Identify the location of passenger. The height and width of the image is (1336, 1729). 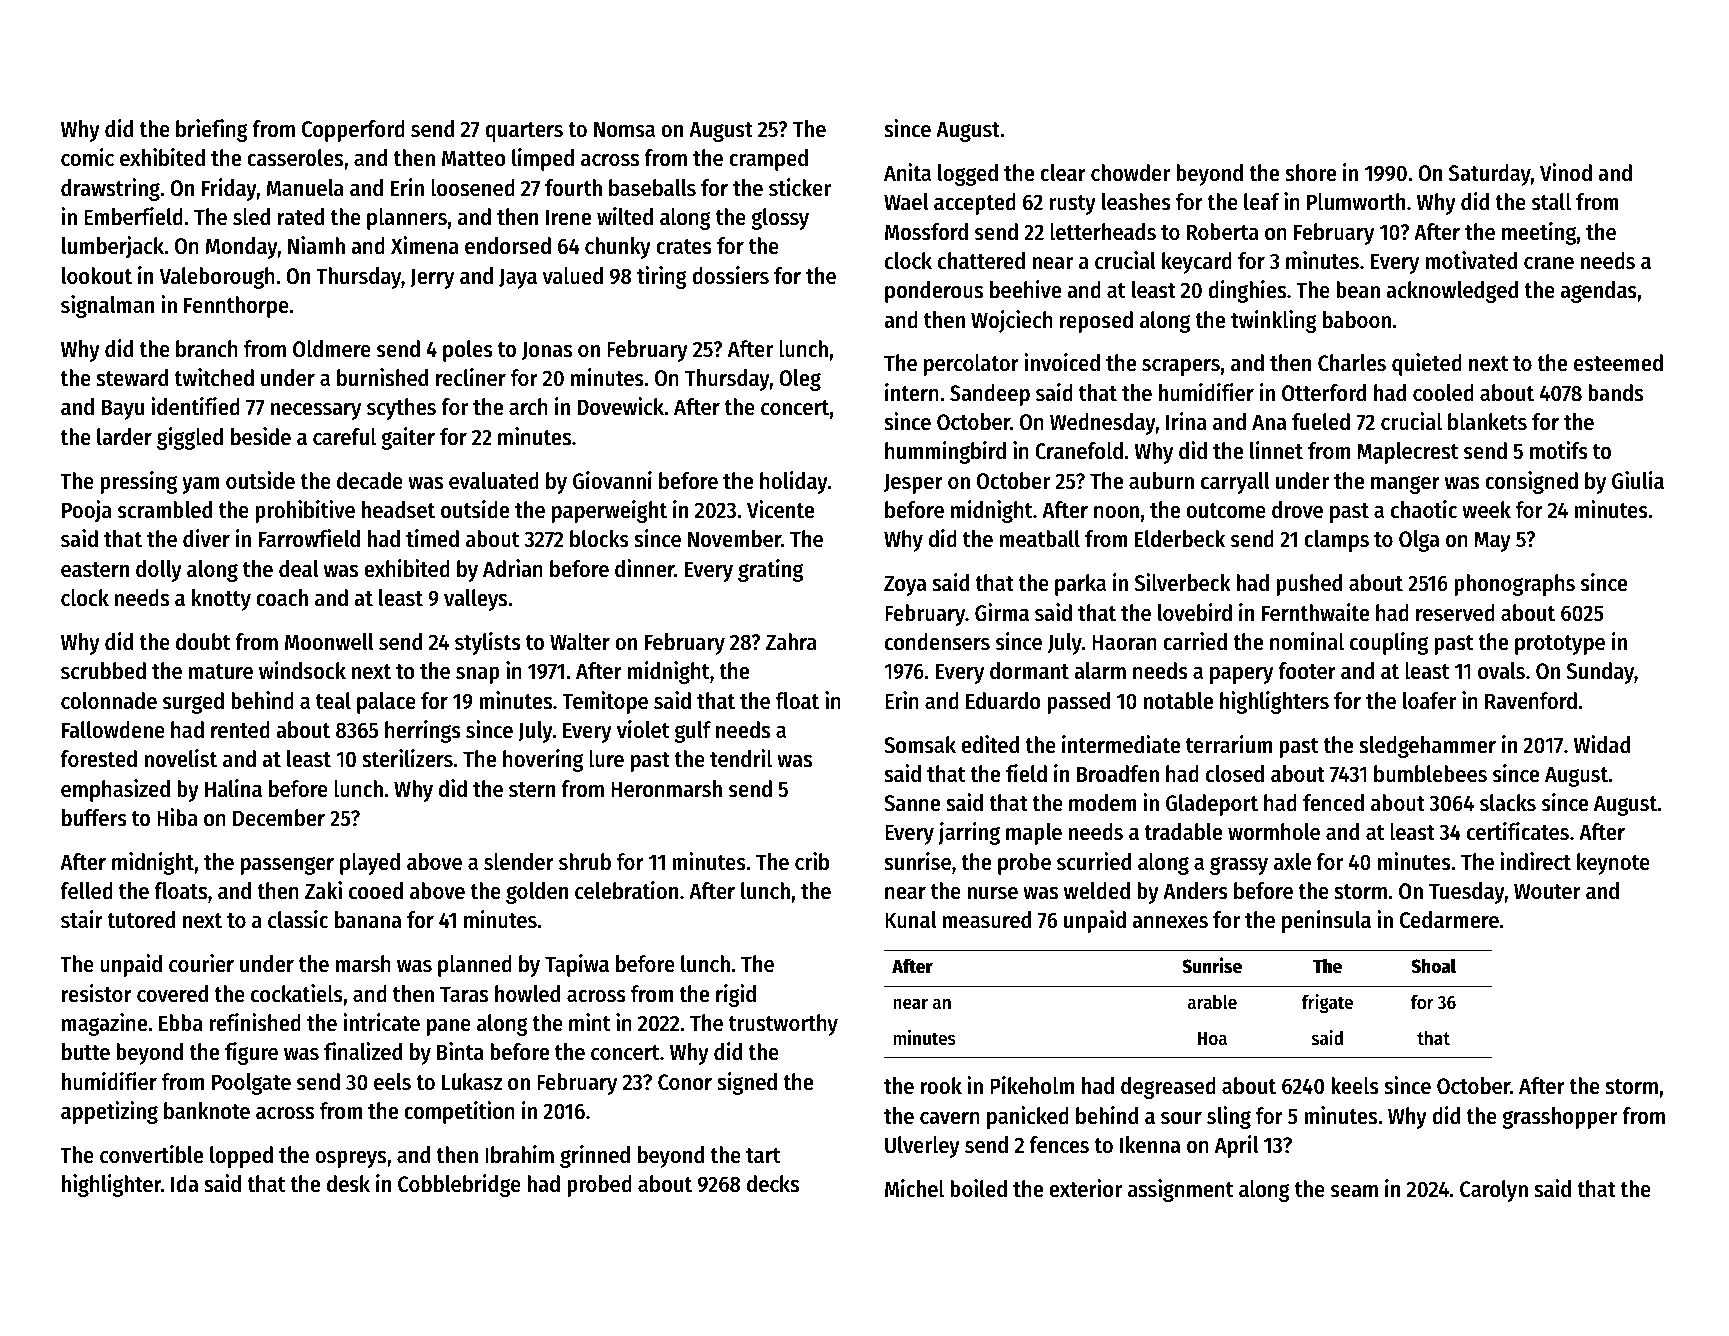
(287, 866).
